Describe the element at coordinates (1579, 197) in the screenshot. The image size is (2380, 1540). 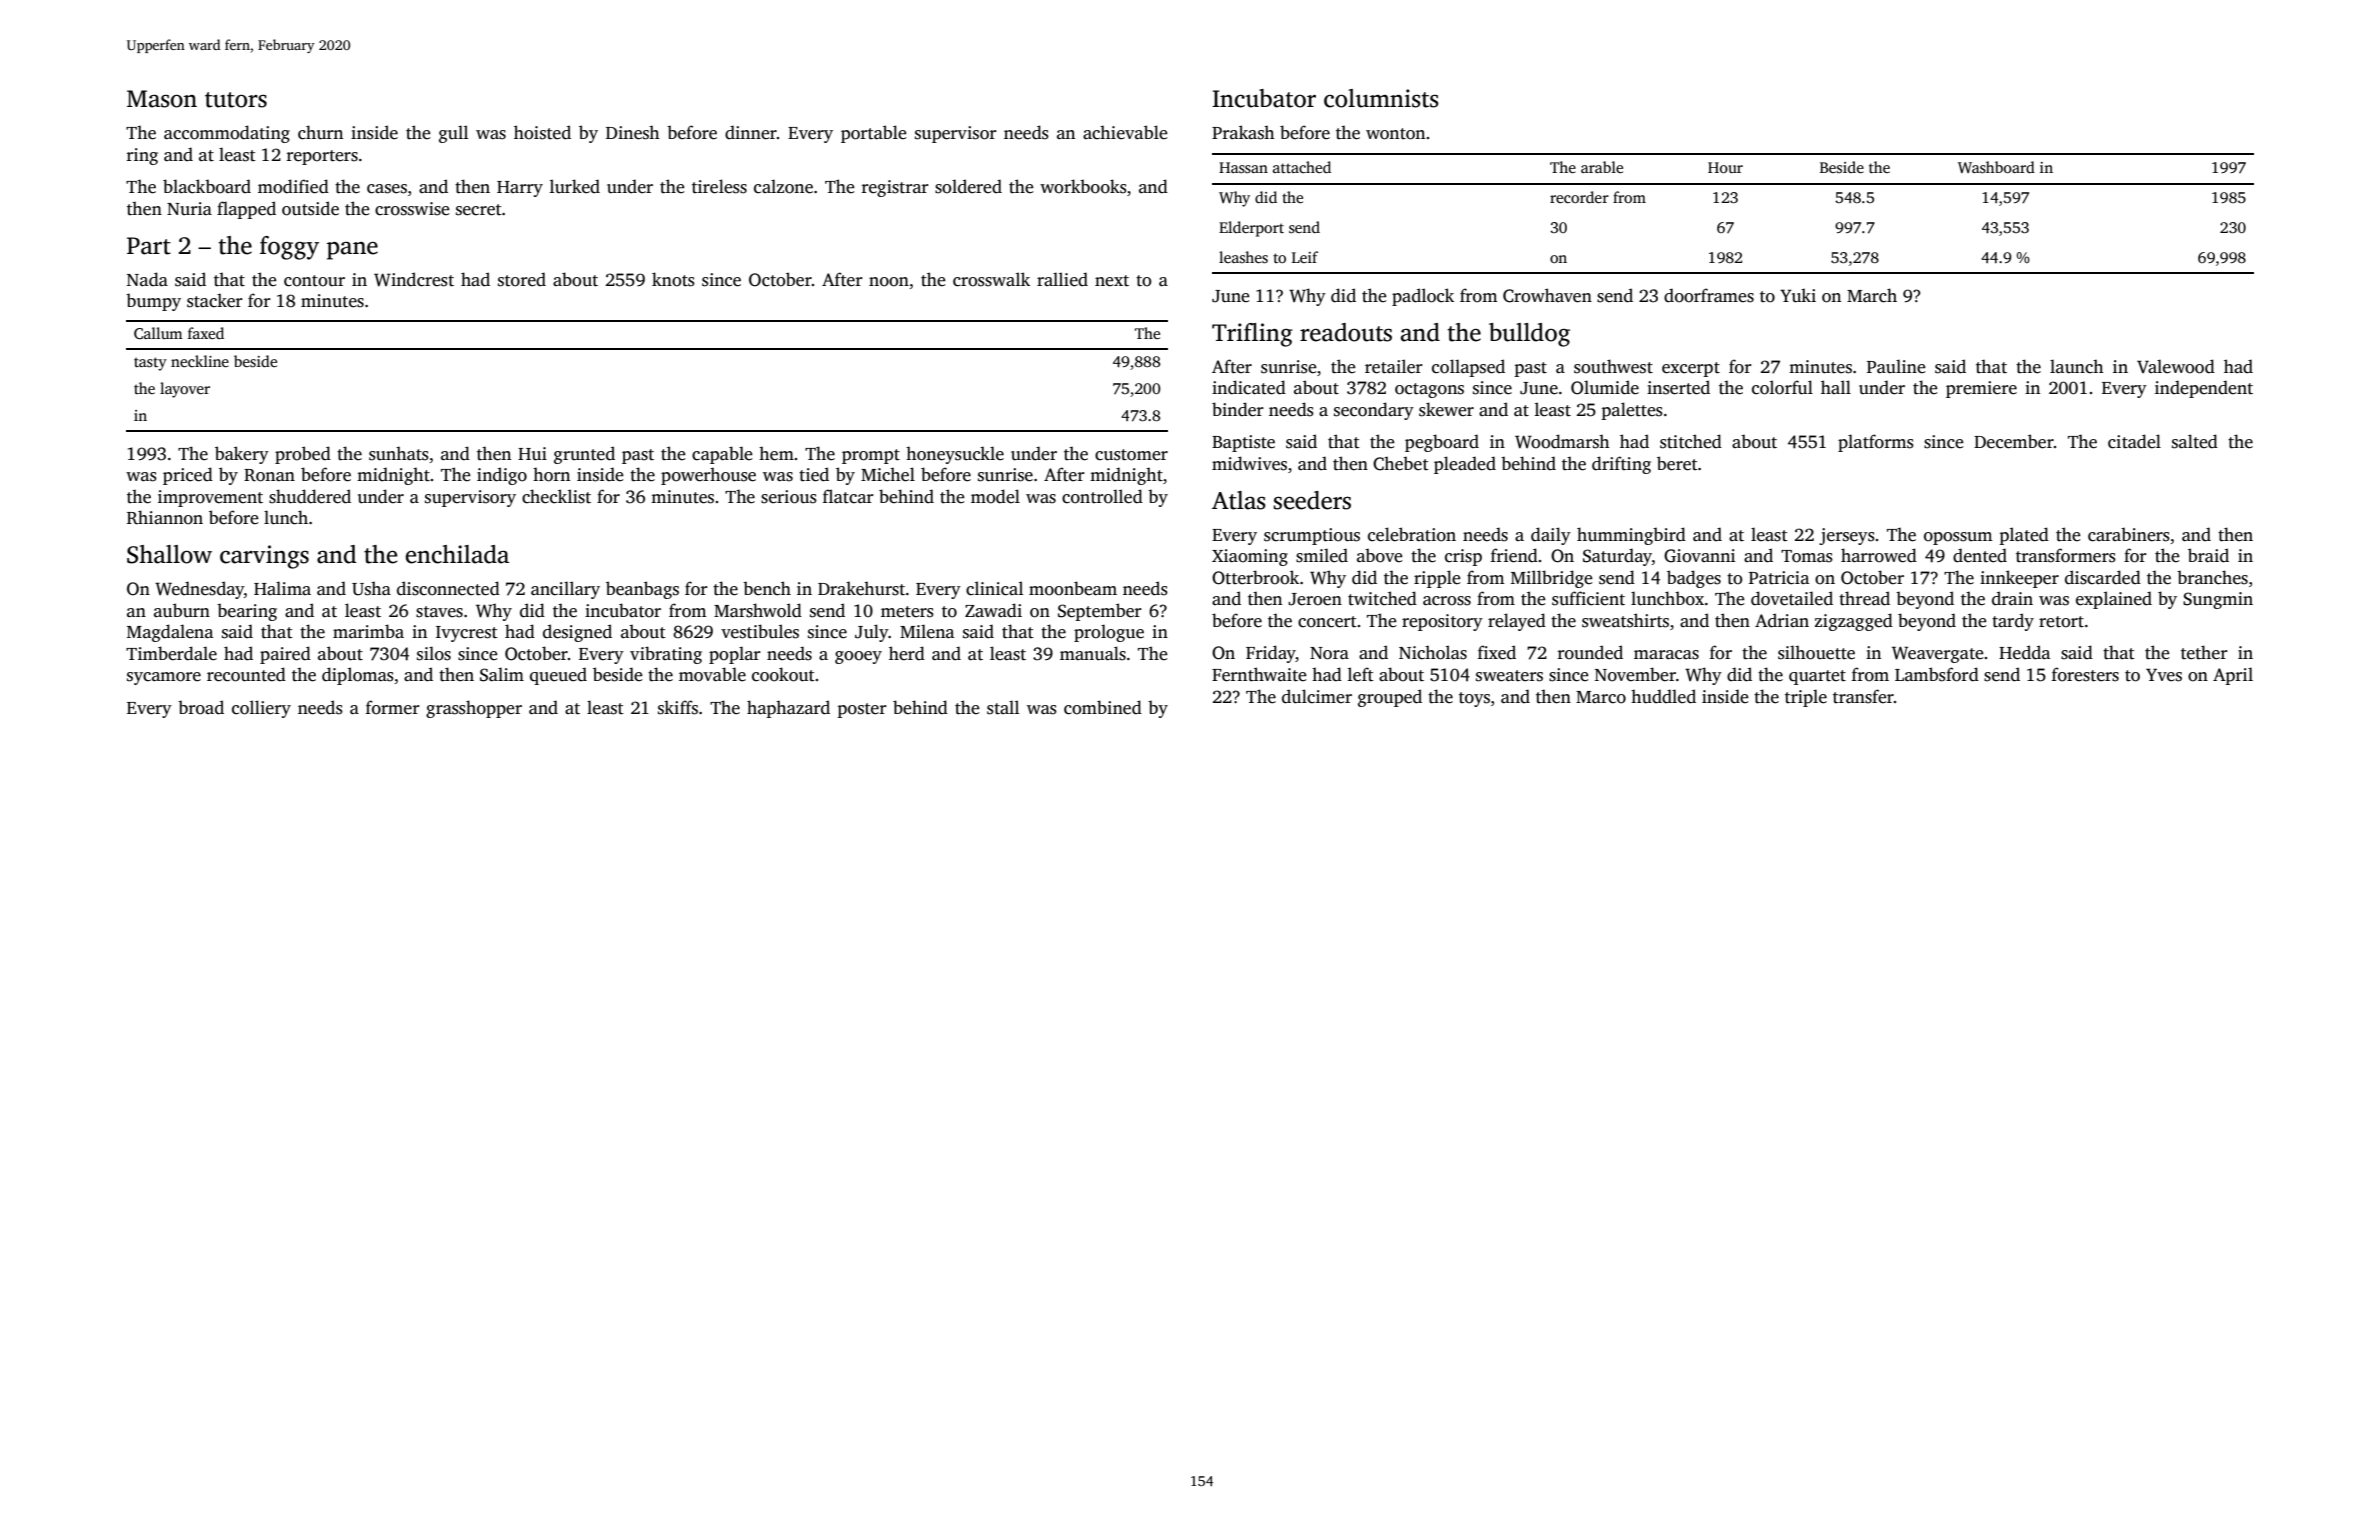
I see `recorder` at that location.
